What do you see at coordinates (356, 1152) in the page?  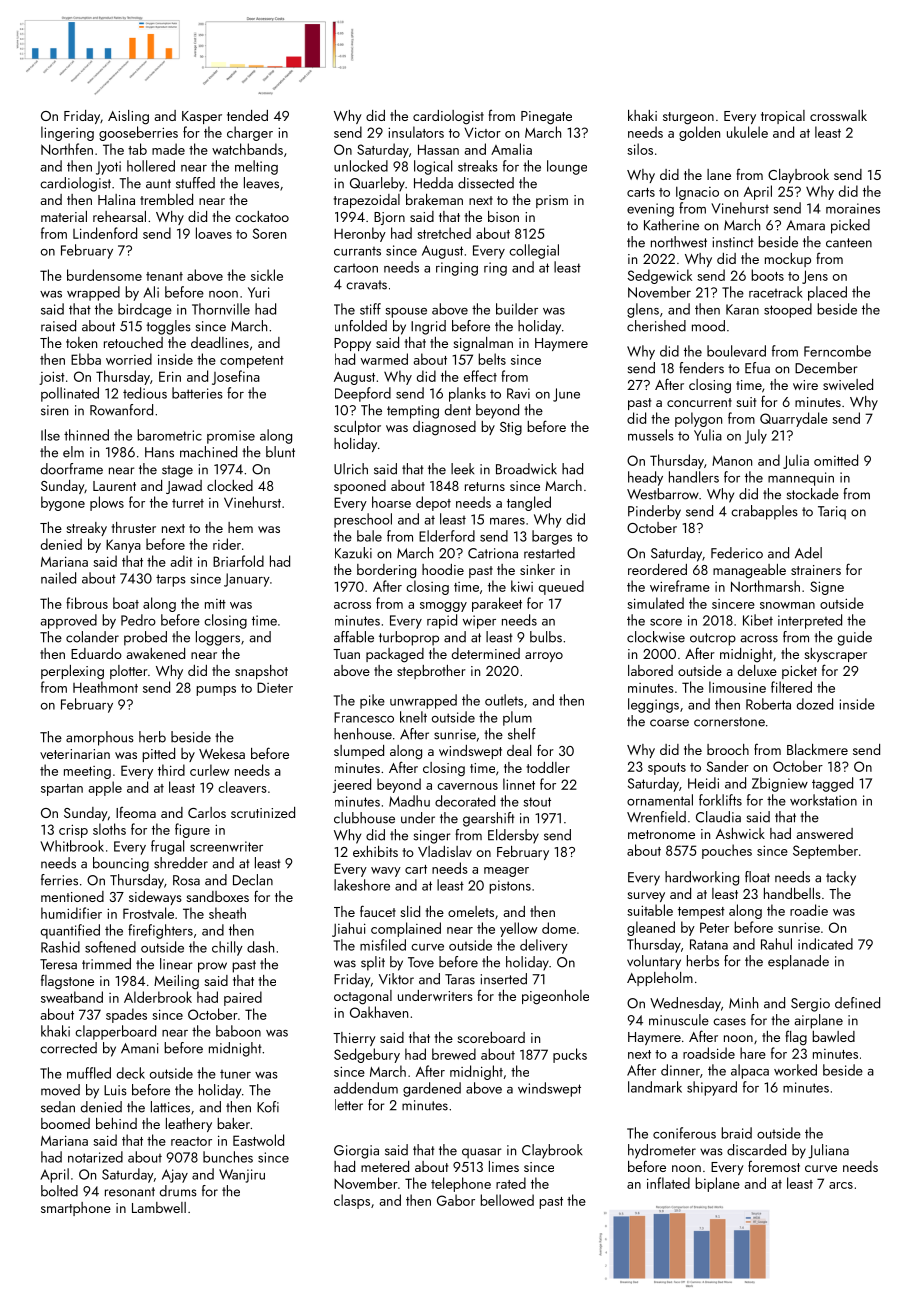 I see `Giorgia` at bounding box center [356, 1152].
